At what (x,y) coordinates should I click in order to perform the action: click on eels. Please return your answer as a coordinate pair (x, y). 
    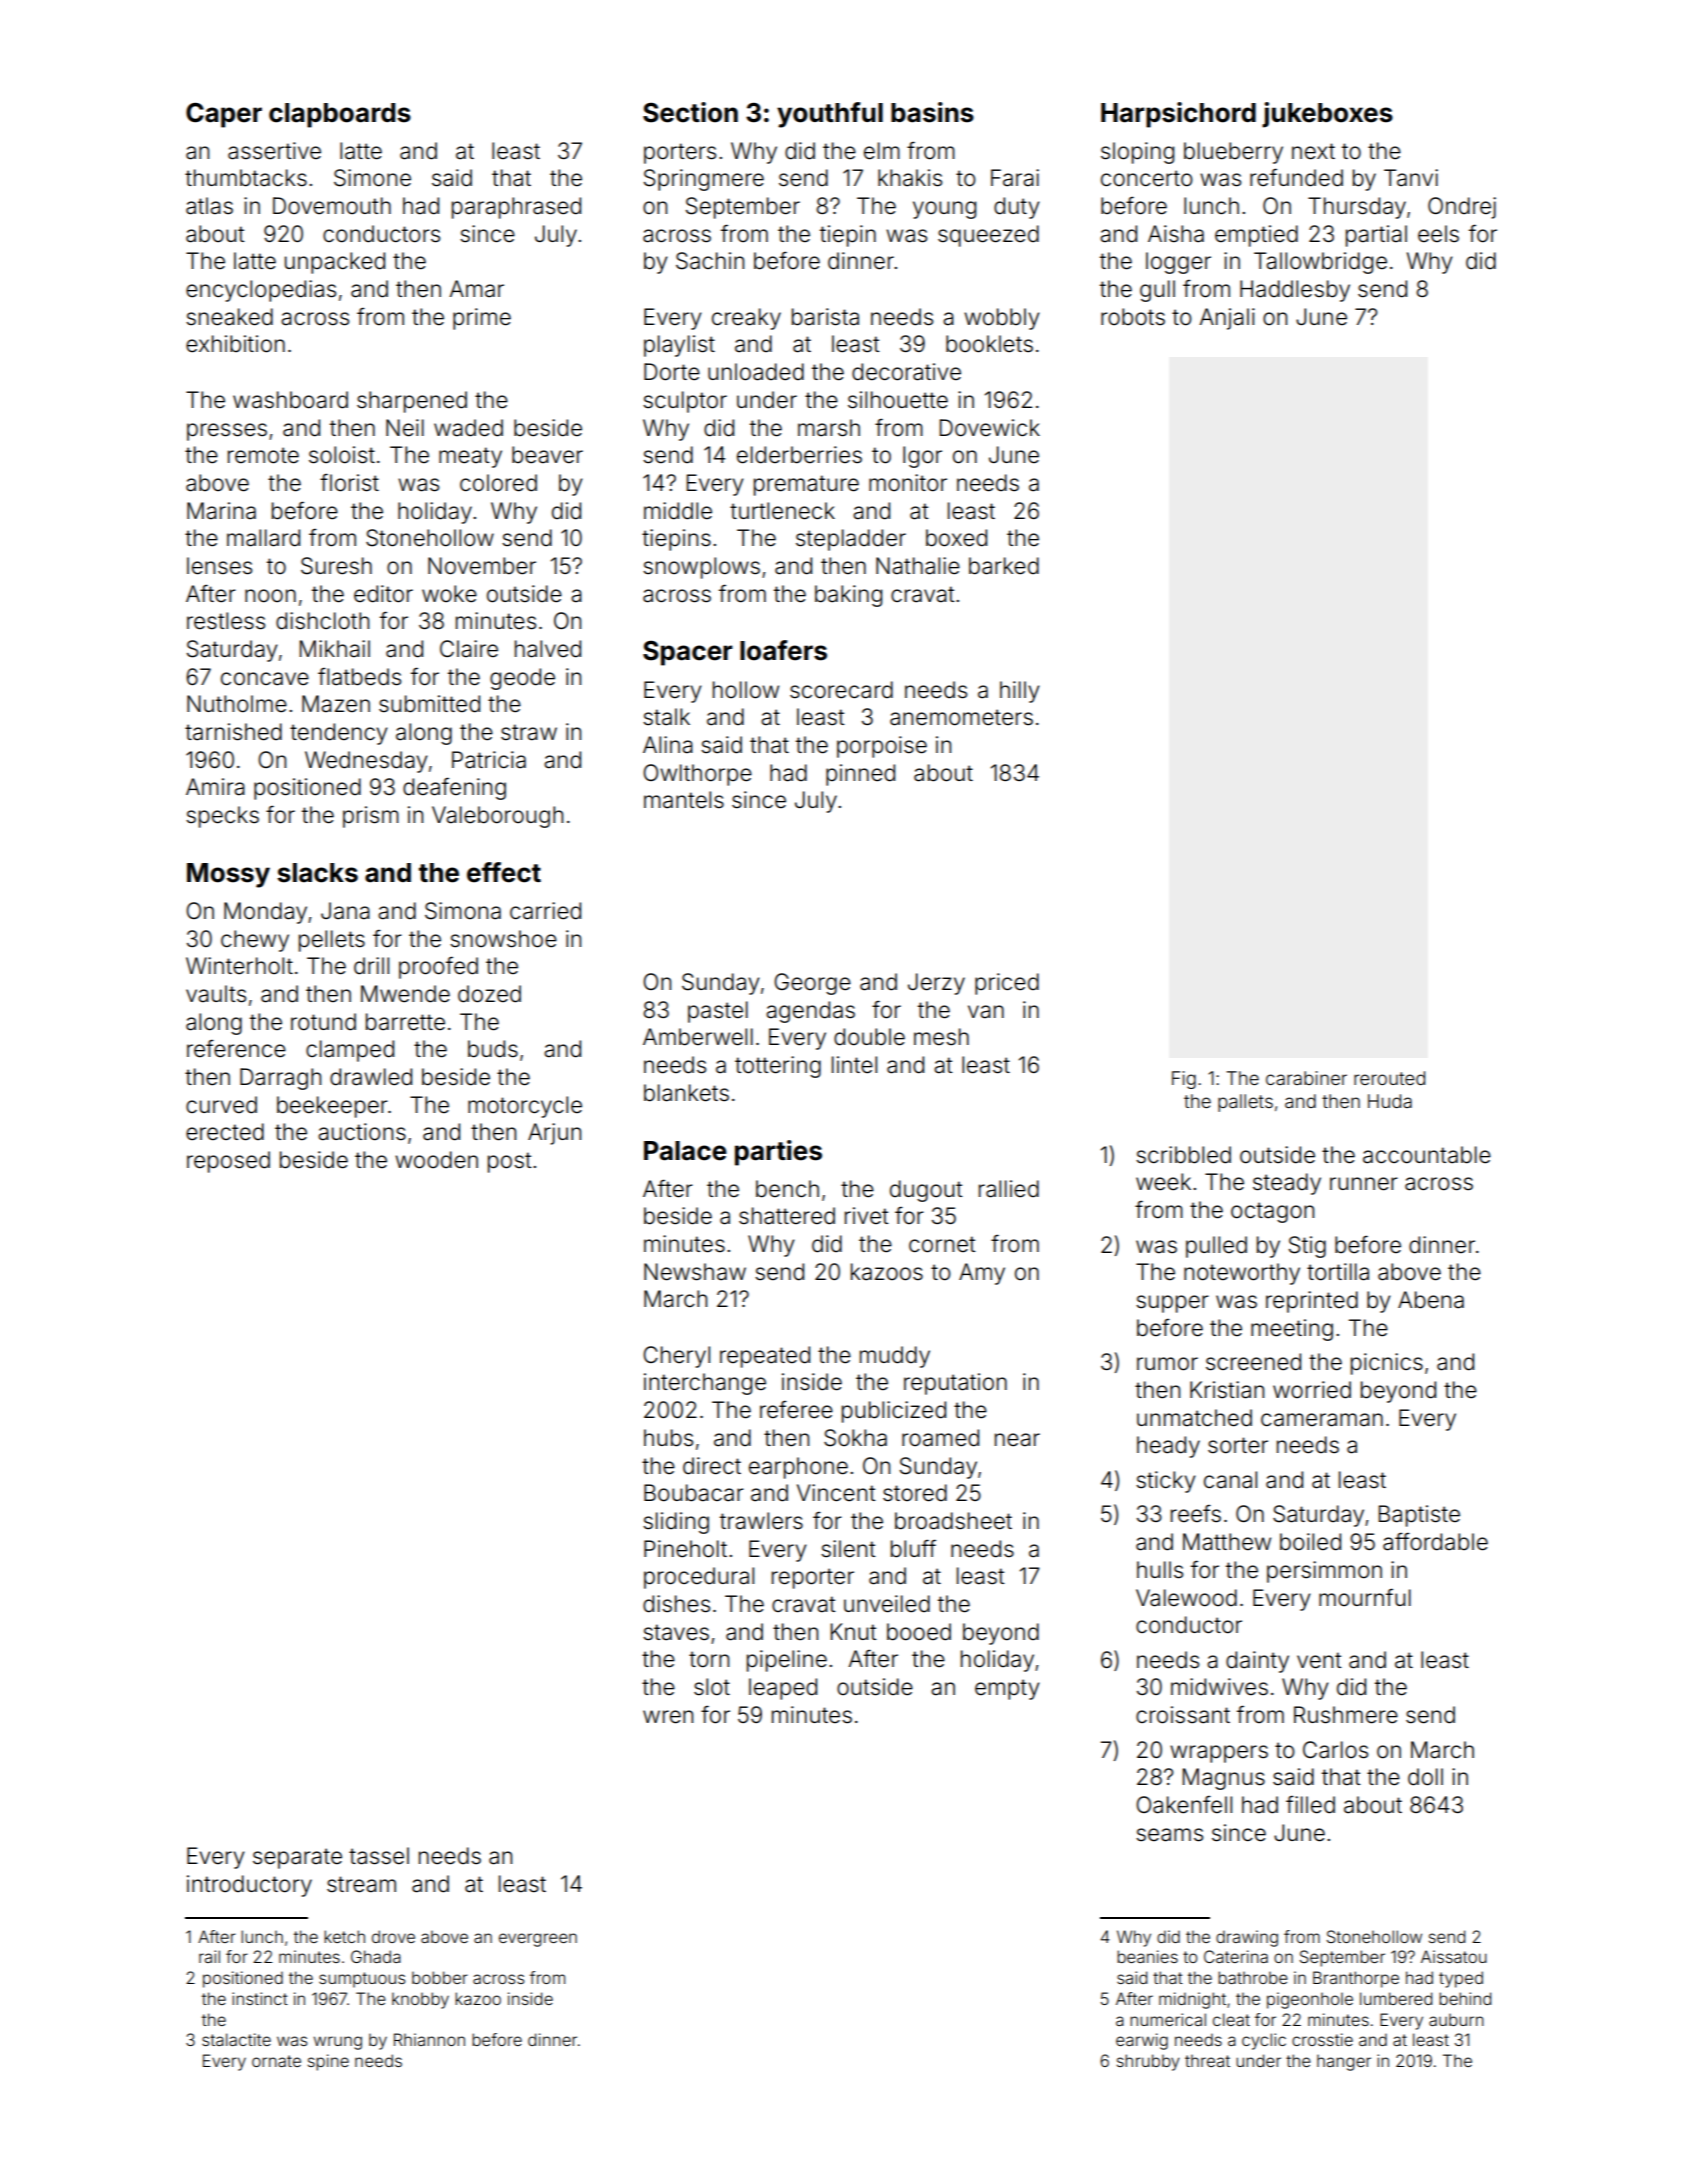
    Looking at the image, I should click on (1438, 234).
